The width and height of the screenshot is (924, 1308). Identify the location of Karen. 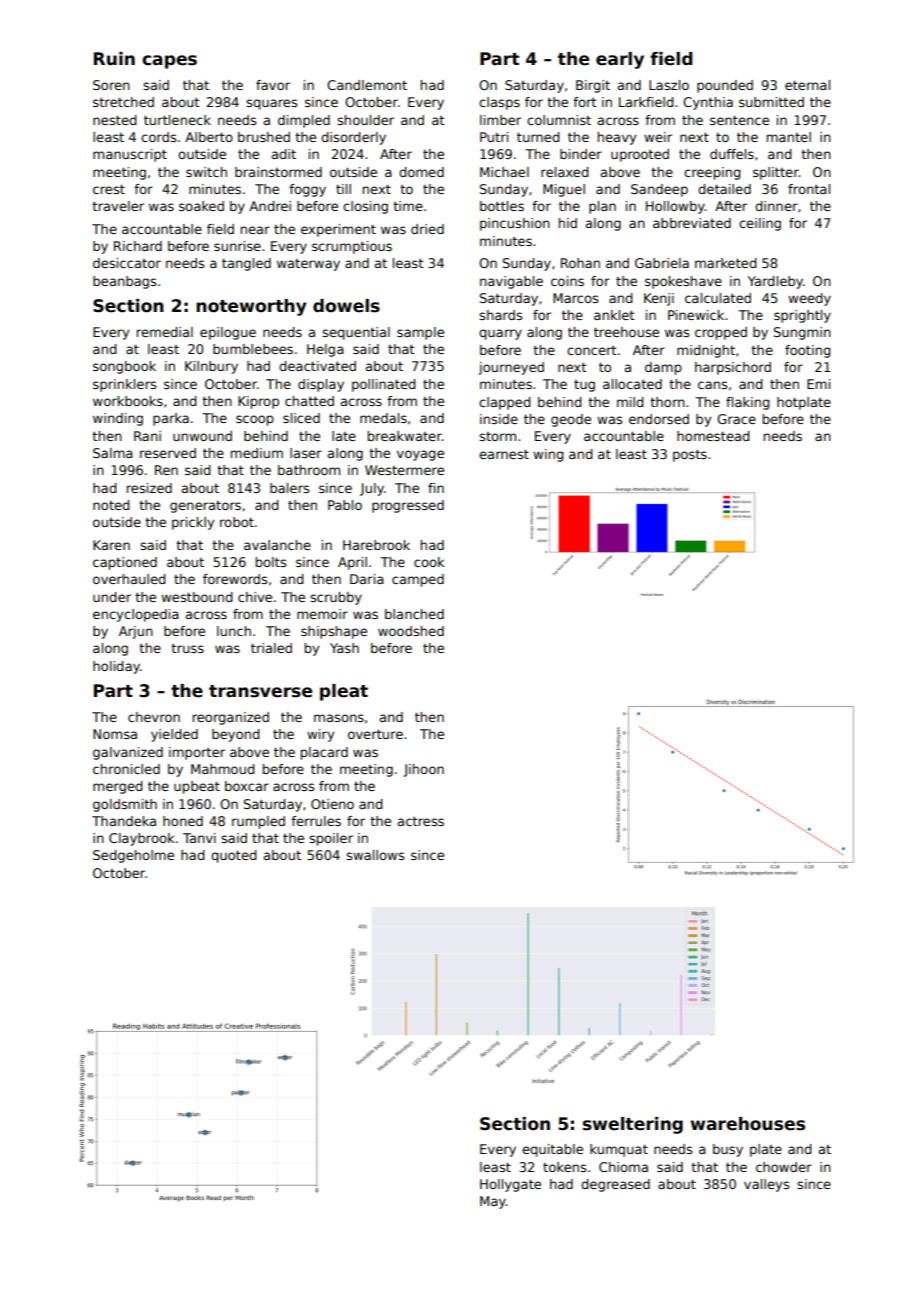
(111, 545).
